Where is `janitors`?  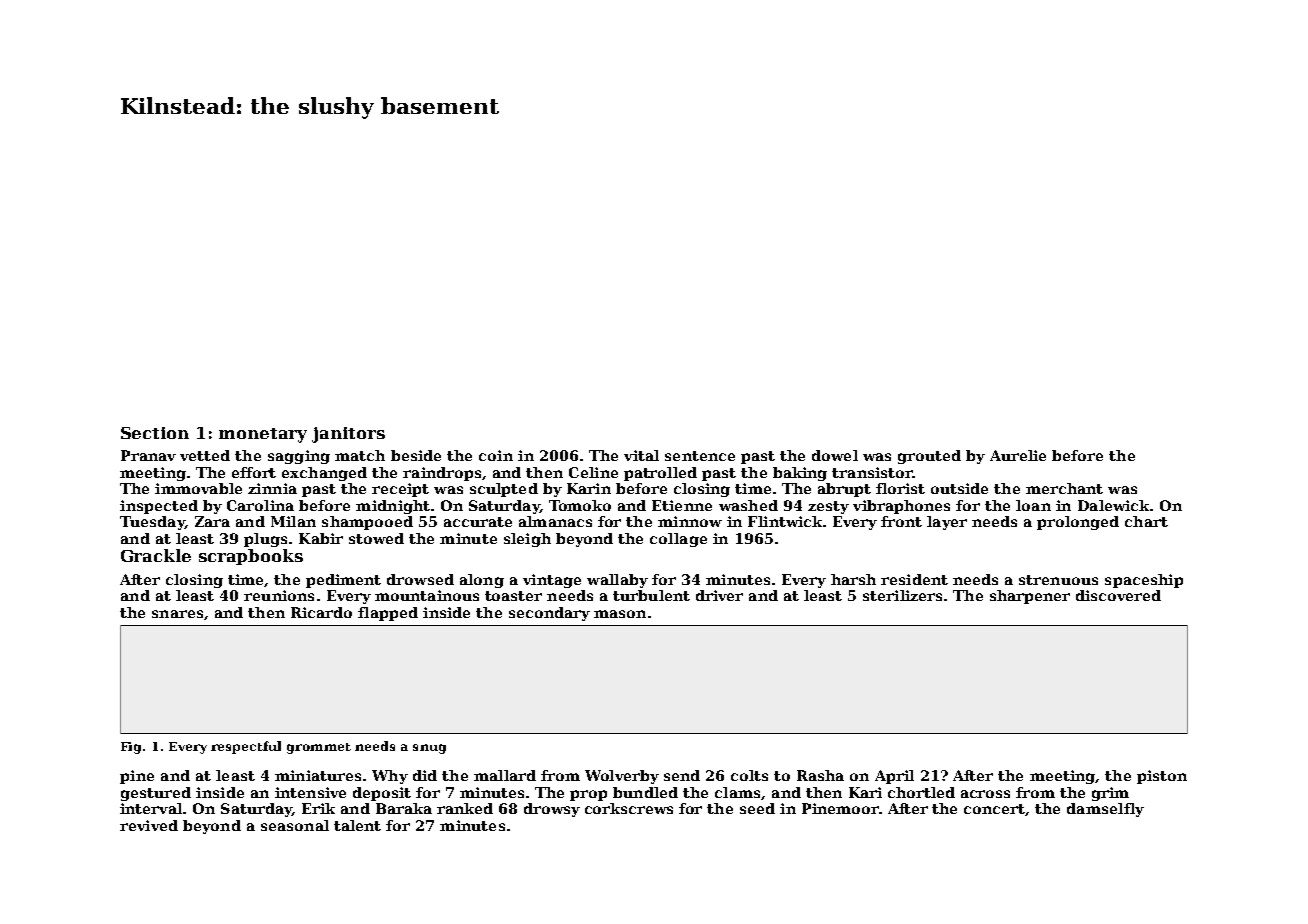 janitors is located at coordinates (348, 435).
